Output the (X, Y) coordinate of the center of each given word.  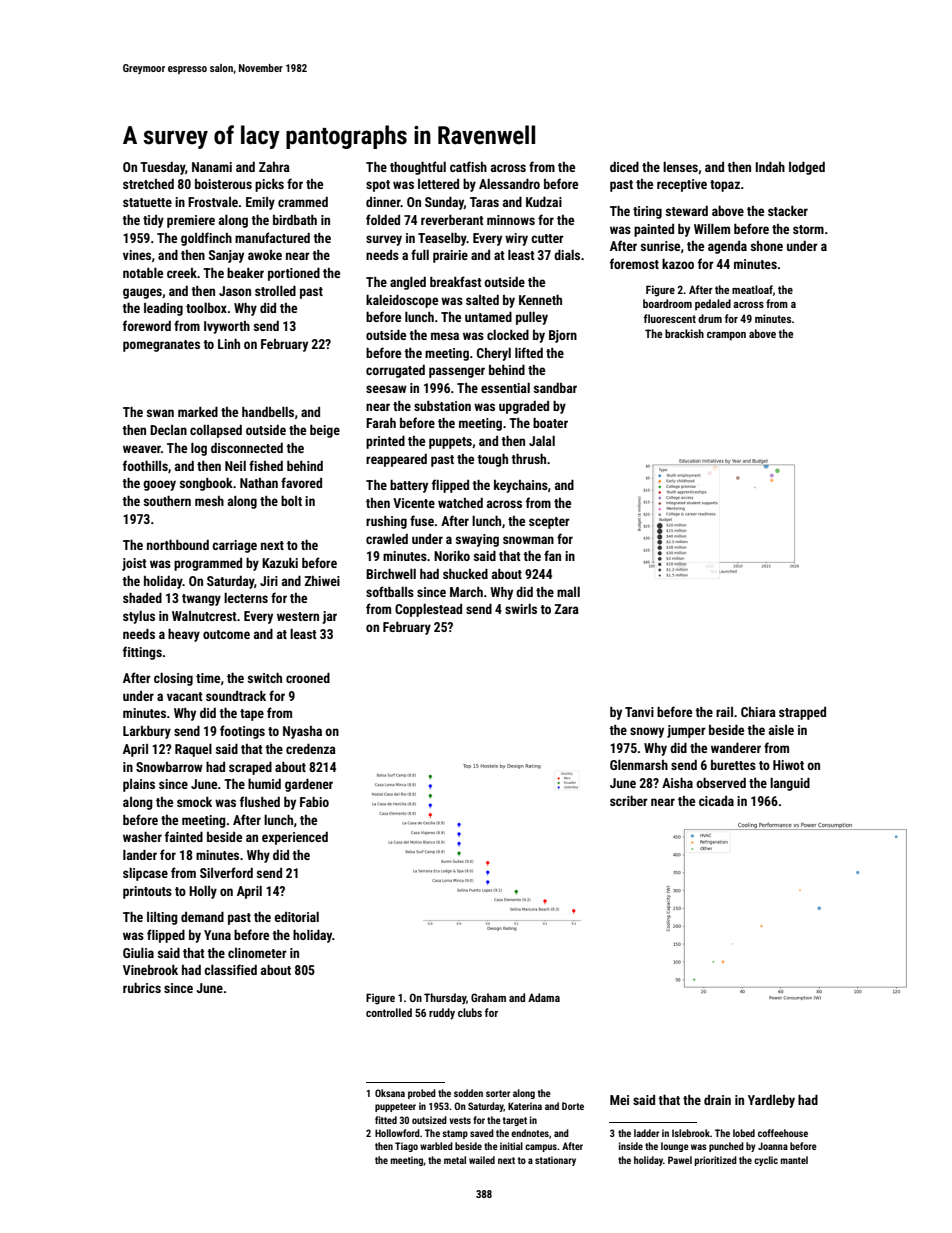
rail (724, 712)
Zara (566, 609)
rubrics (142, 988)
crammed (303, 202)
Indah (770, 167)
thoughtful (418, 168)
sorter (498, 1093)
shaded (142, 598)
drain (717, 1100)
